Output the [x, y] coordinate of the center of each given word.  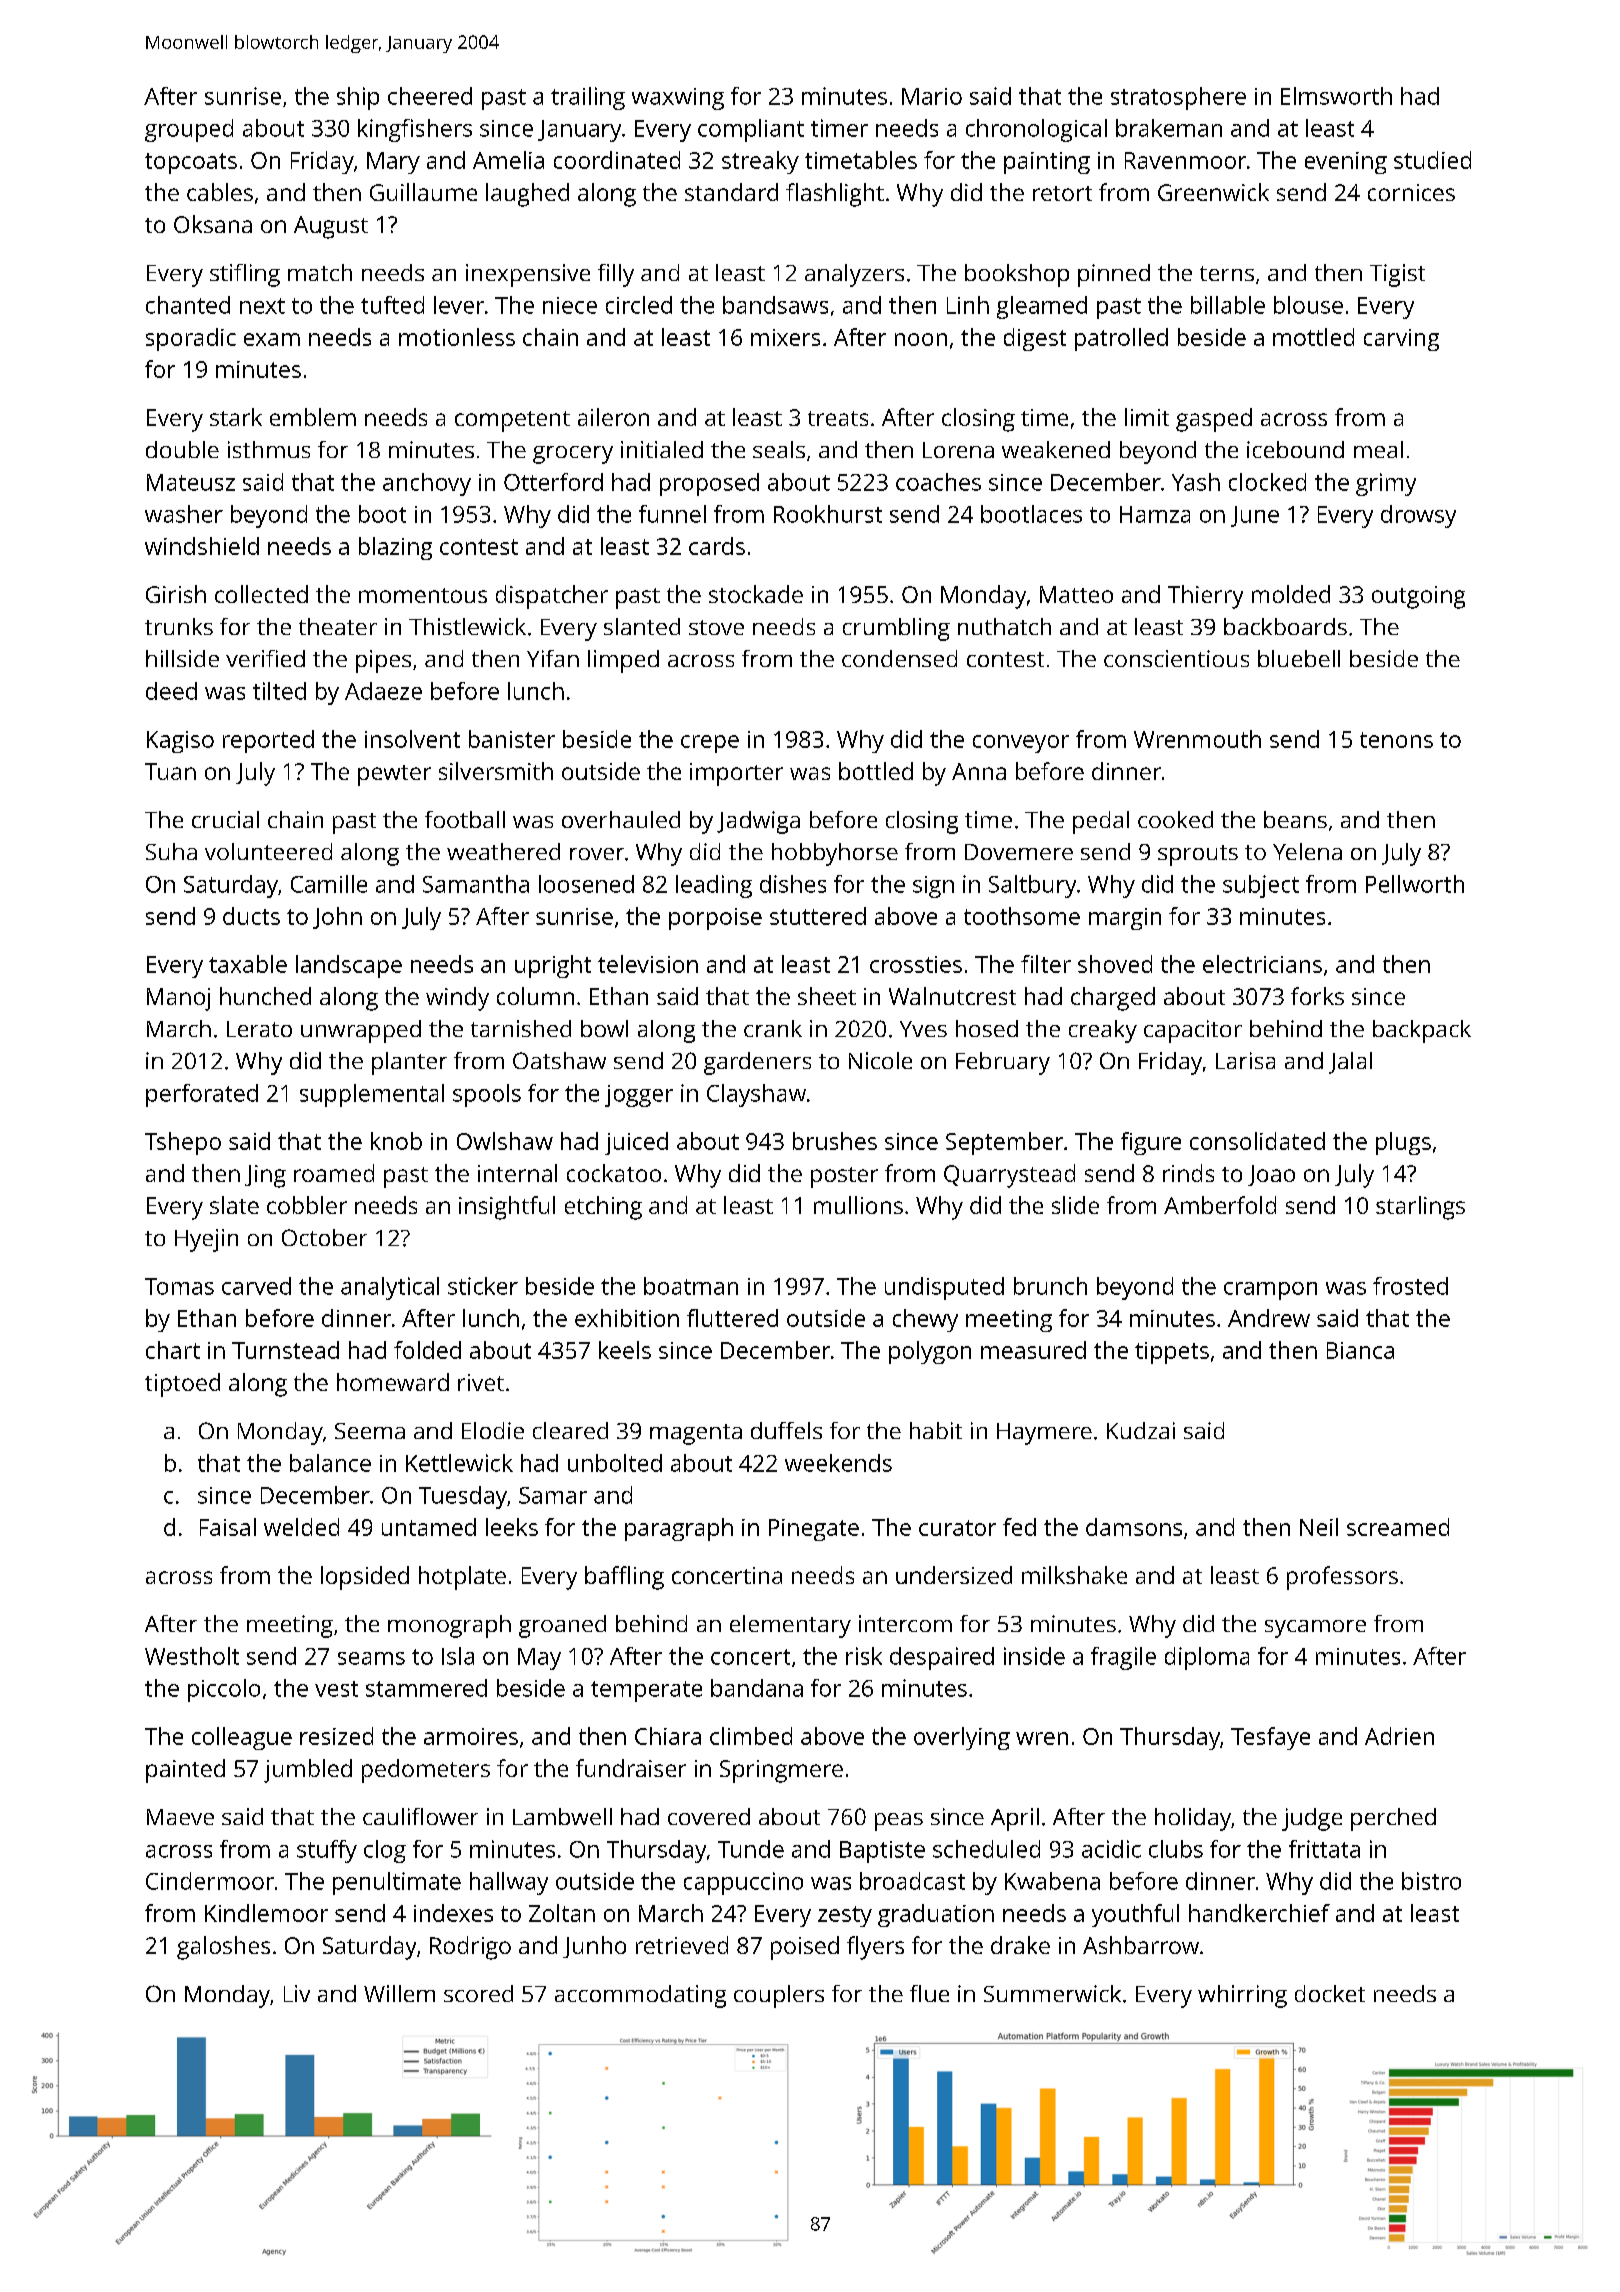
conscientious [1176, 658]
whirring [1242, 1996]
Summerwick [1052, 1993]
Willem [399, 1993]
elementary [790, 1626]
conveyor [1021, 744]
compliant [751, 130]
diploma [1207, 1658]
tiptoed [182, 1385]
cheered [430, 96]
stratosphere [1178, 98]
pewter [394, 775]
